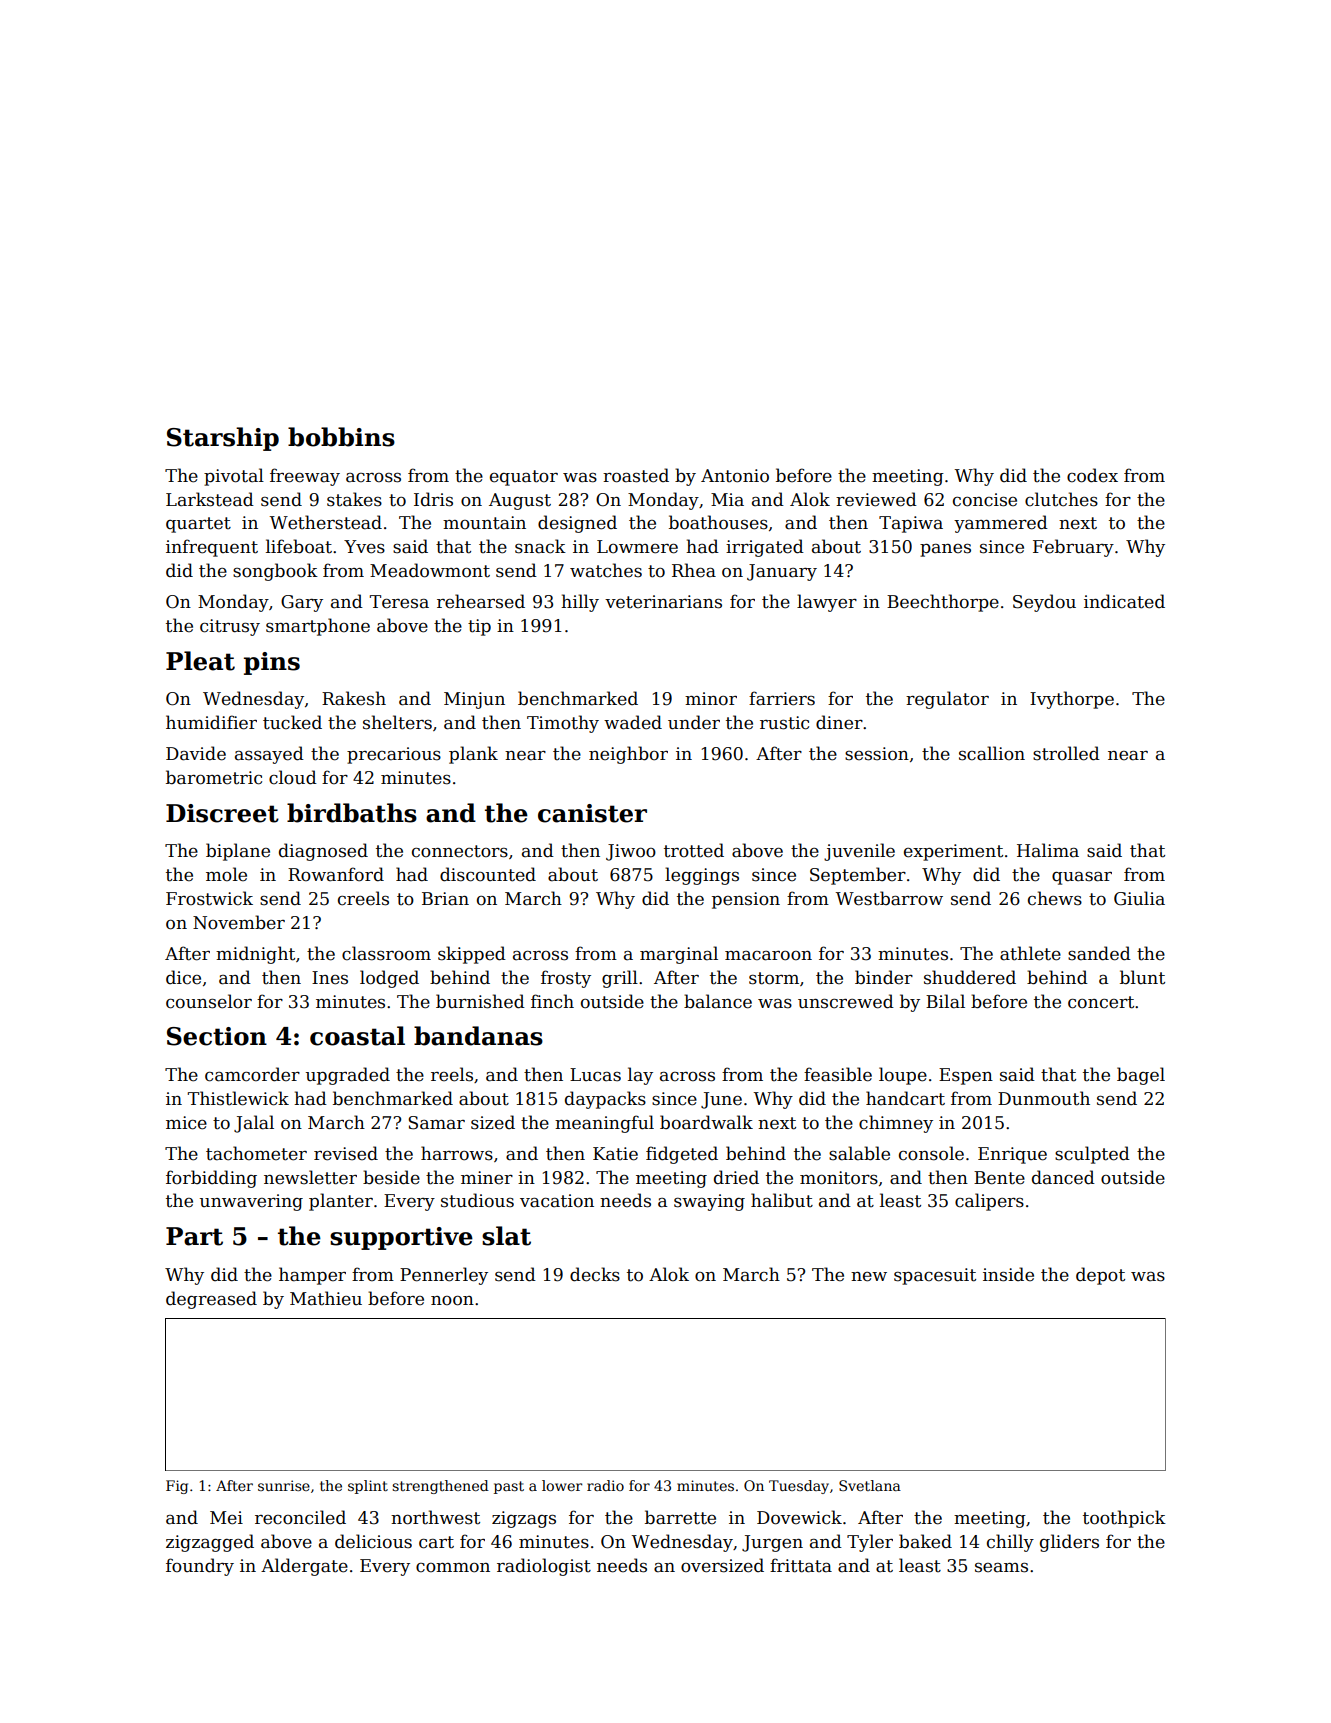 The width and height of the document is (1331, 1723). Describe the element at coordinates (1141, 1076) in the document. I see `bagel` at that location.
